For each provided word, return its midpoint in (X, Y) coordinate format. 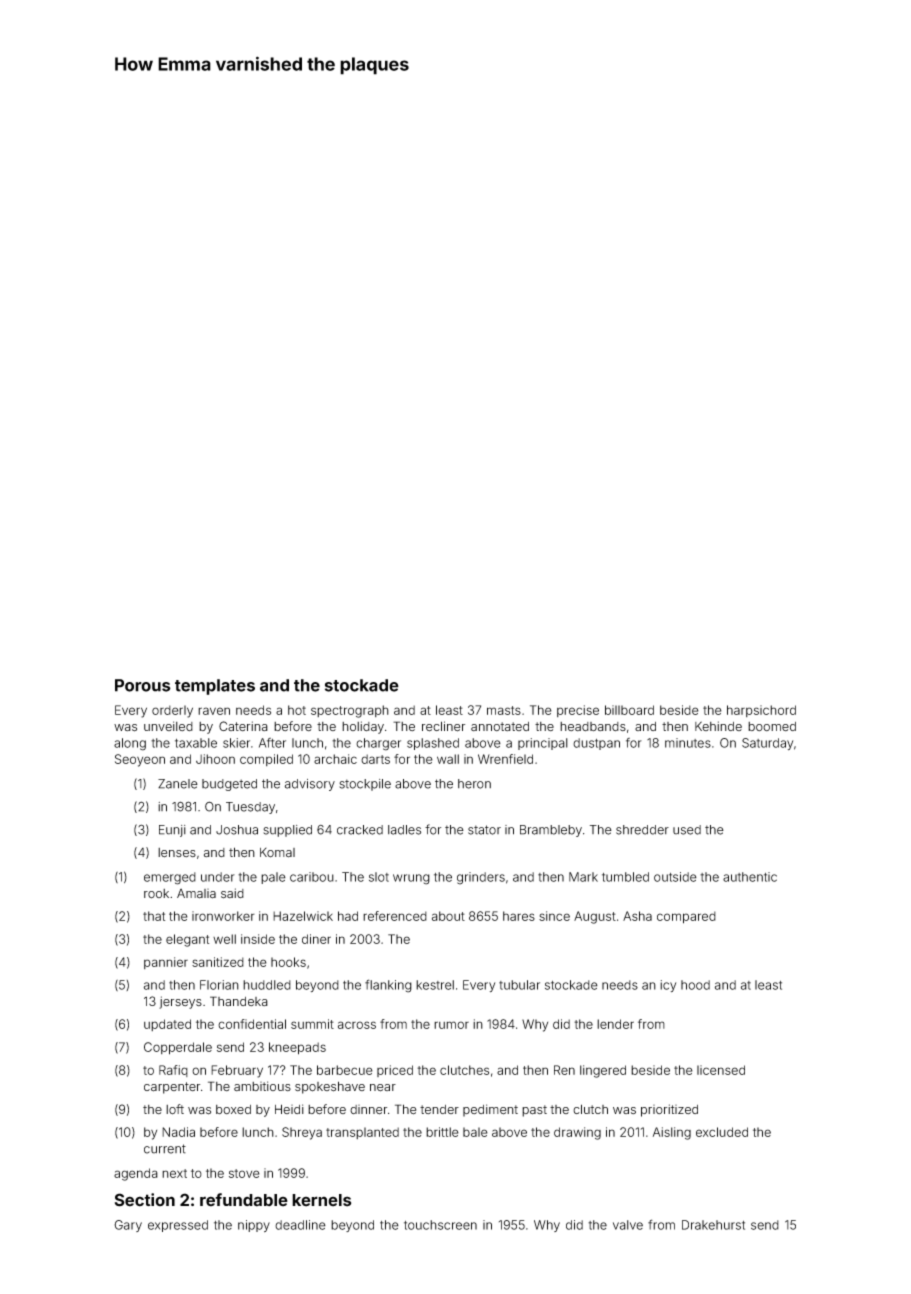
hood (695, 985)
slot (379, 877)
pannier (166, 963)
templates (215, 687)
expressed (178, 1226)
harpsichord (761, 711)
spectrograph (350, 711)
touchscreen (440, 1225)
